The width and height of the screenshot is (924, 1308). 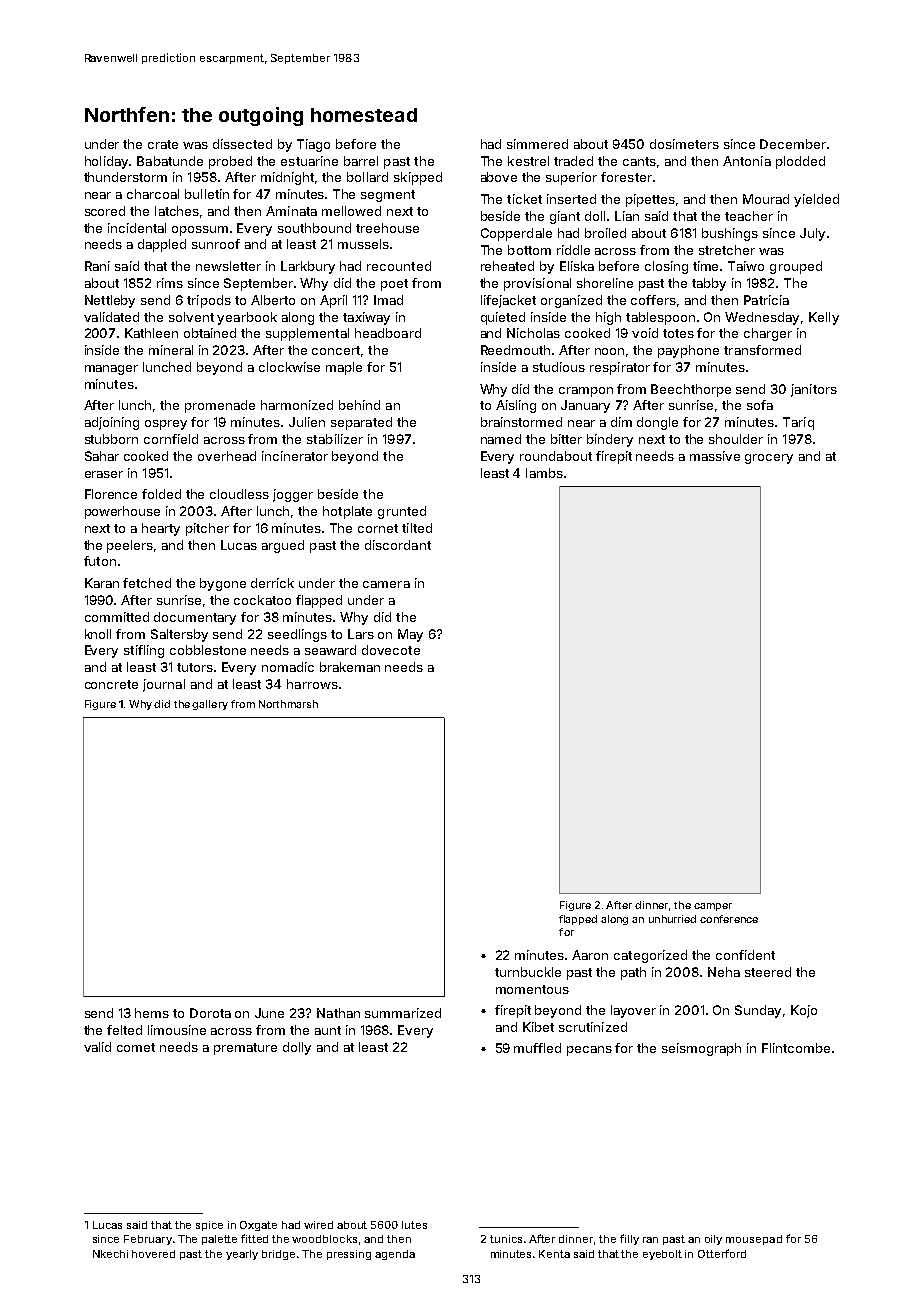 I want to click on Nathan, so click(x=338, y=1013).
